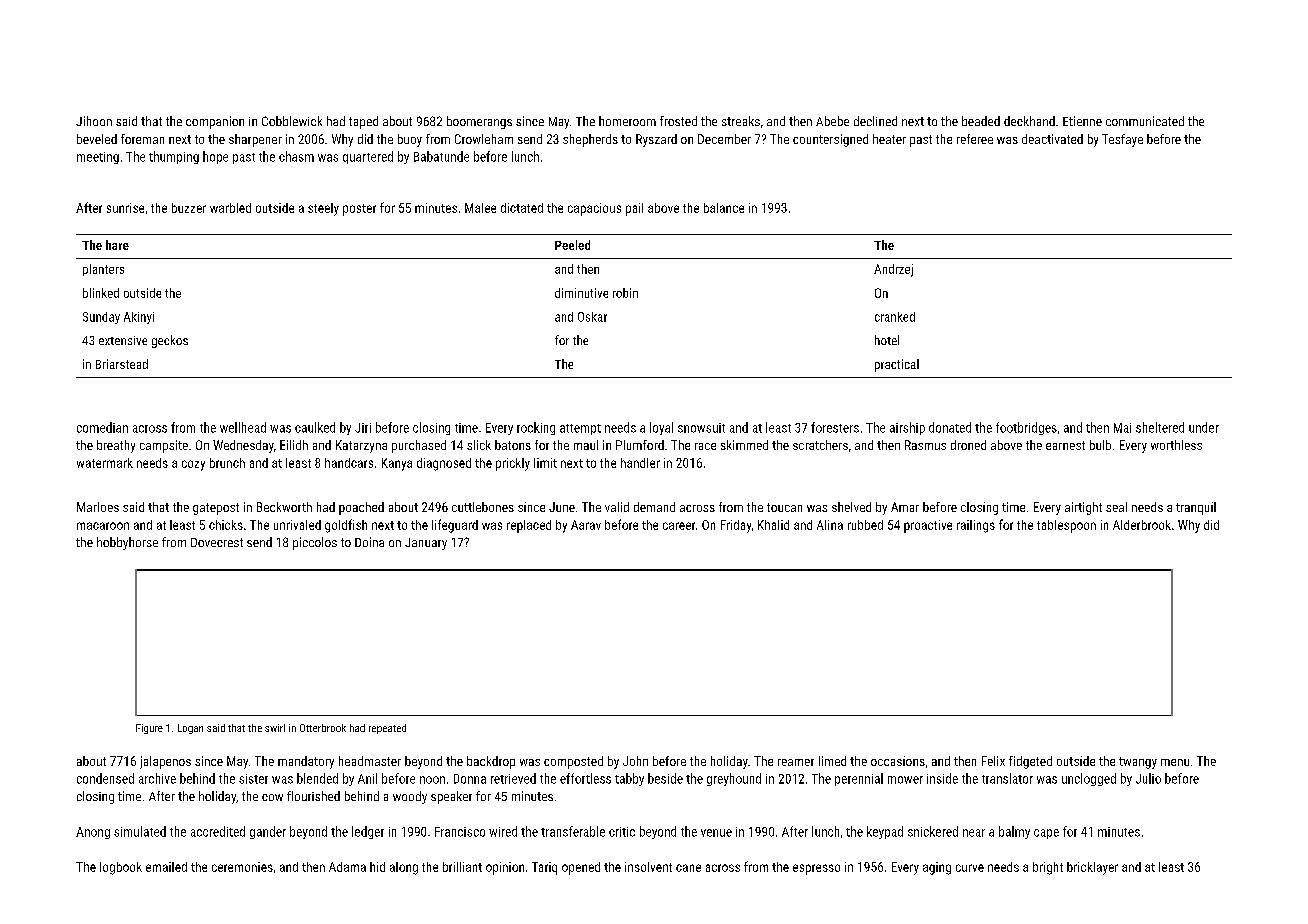  I want to click on diminutive, so click(581, 293).
